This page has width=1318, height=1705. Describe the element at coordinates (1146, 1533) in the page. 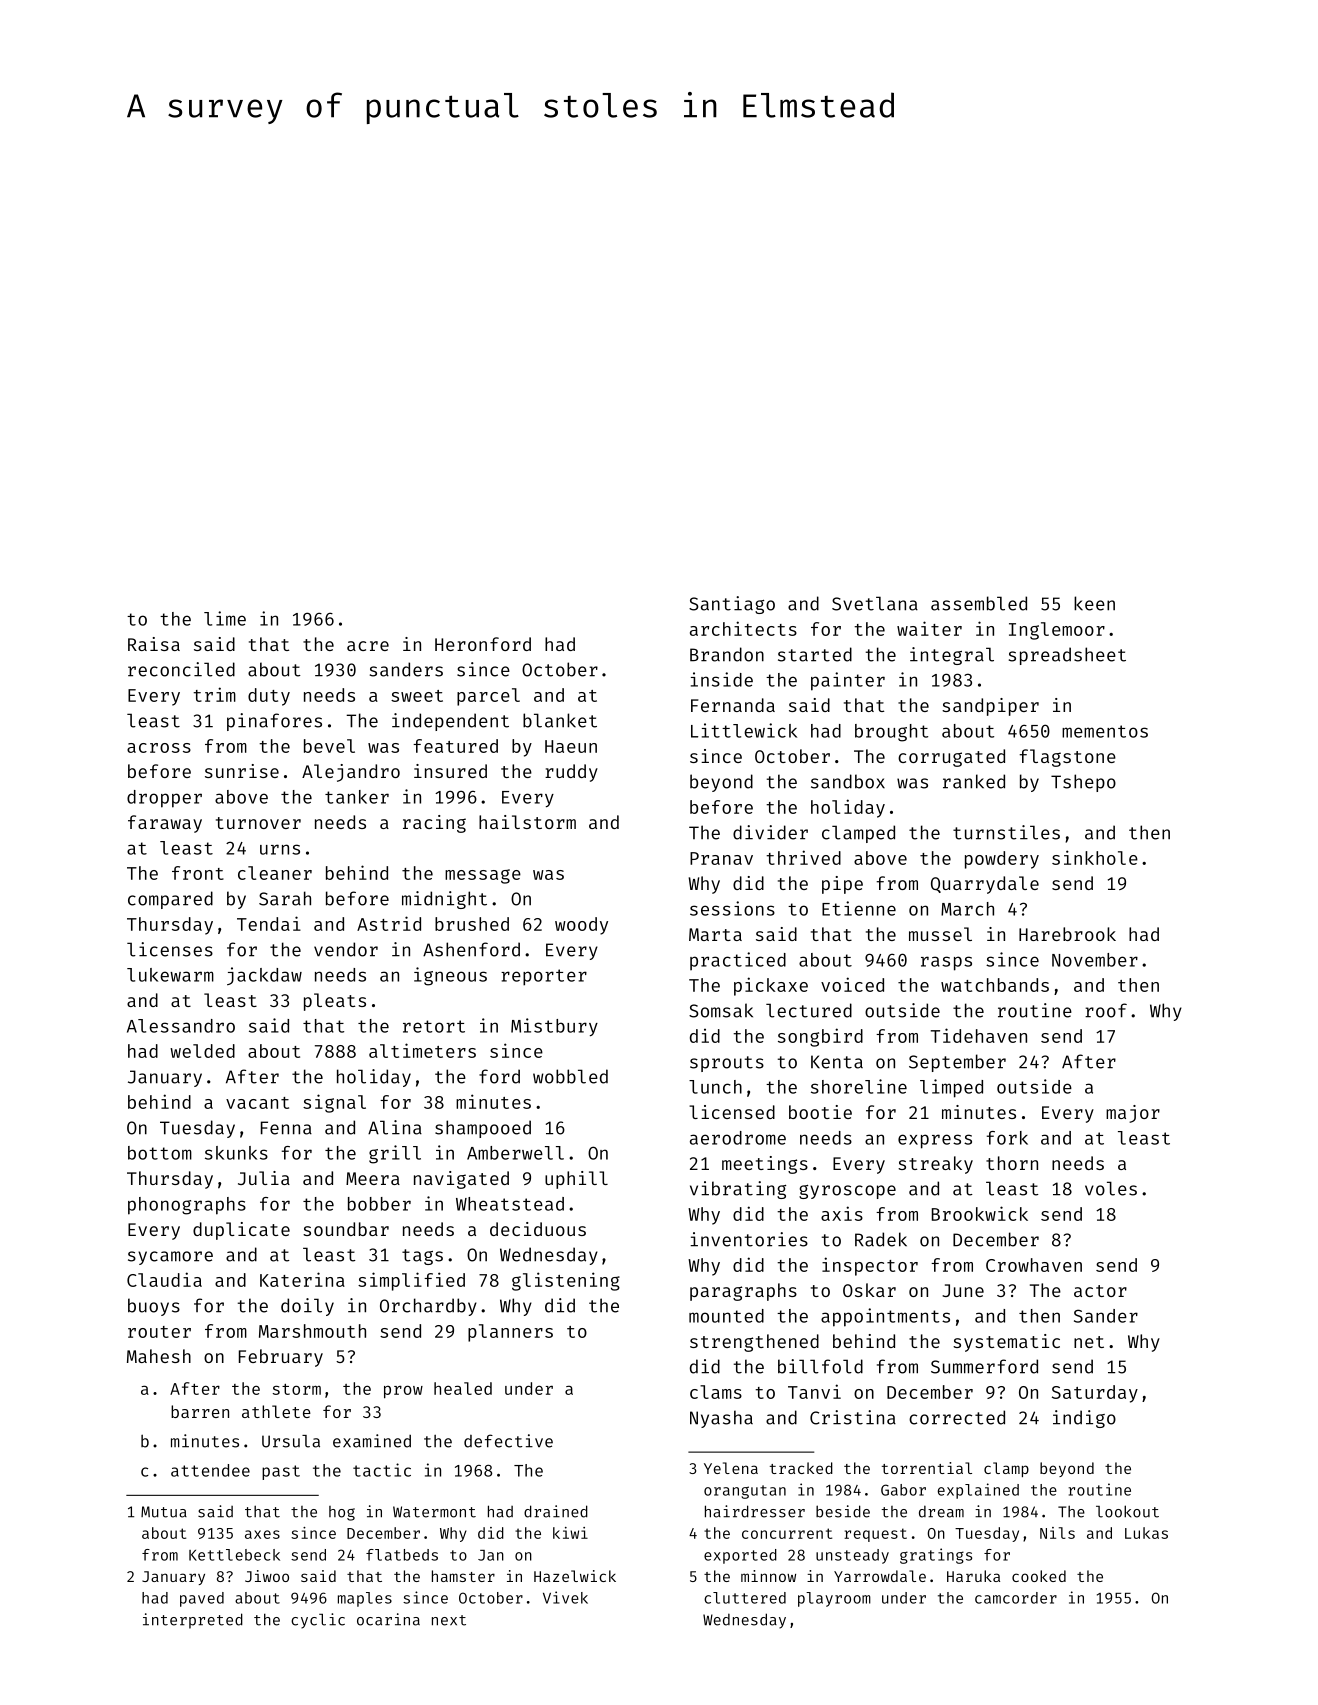

I see `Lukas` at that location.
